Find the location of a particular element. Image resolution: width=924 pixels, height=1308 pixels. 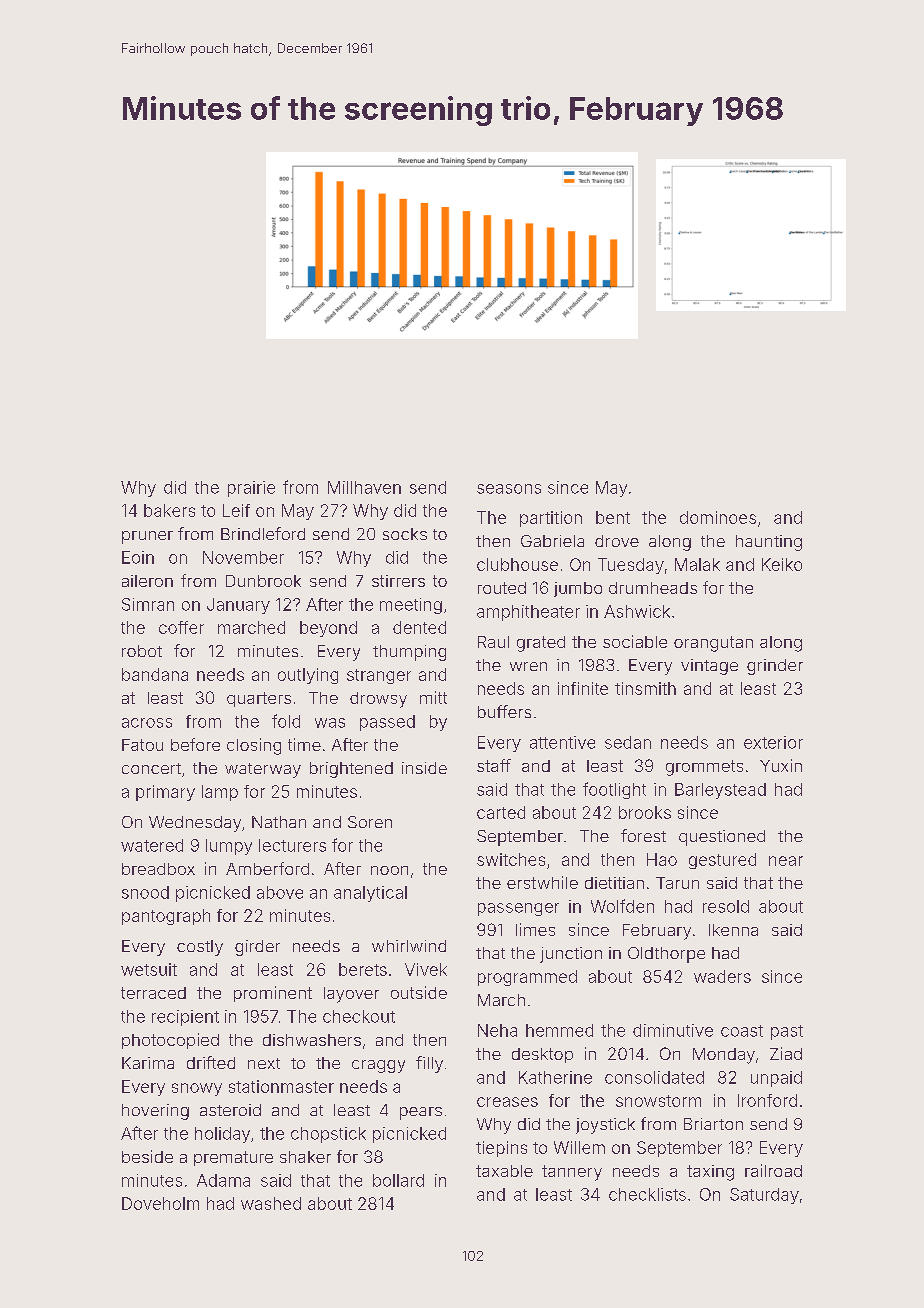

prominent is located at coordinates (273, 994).
